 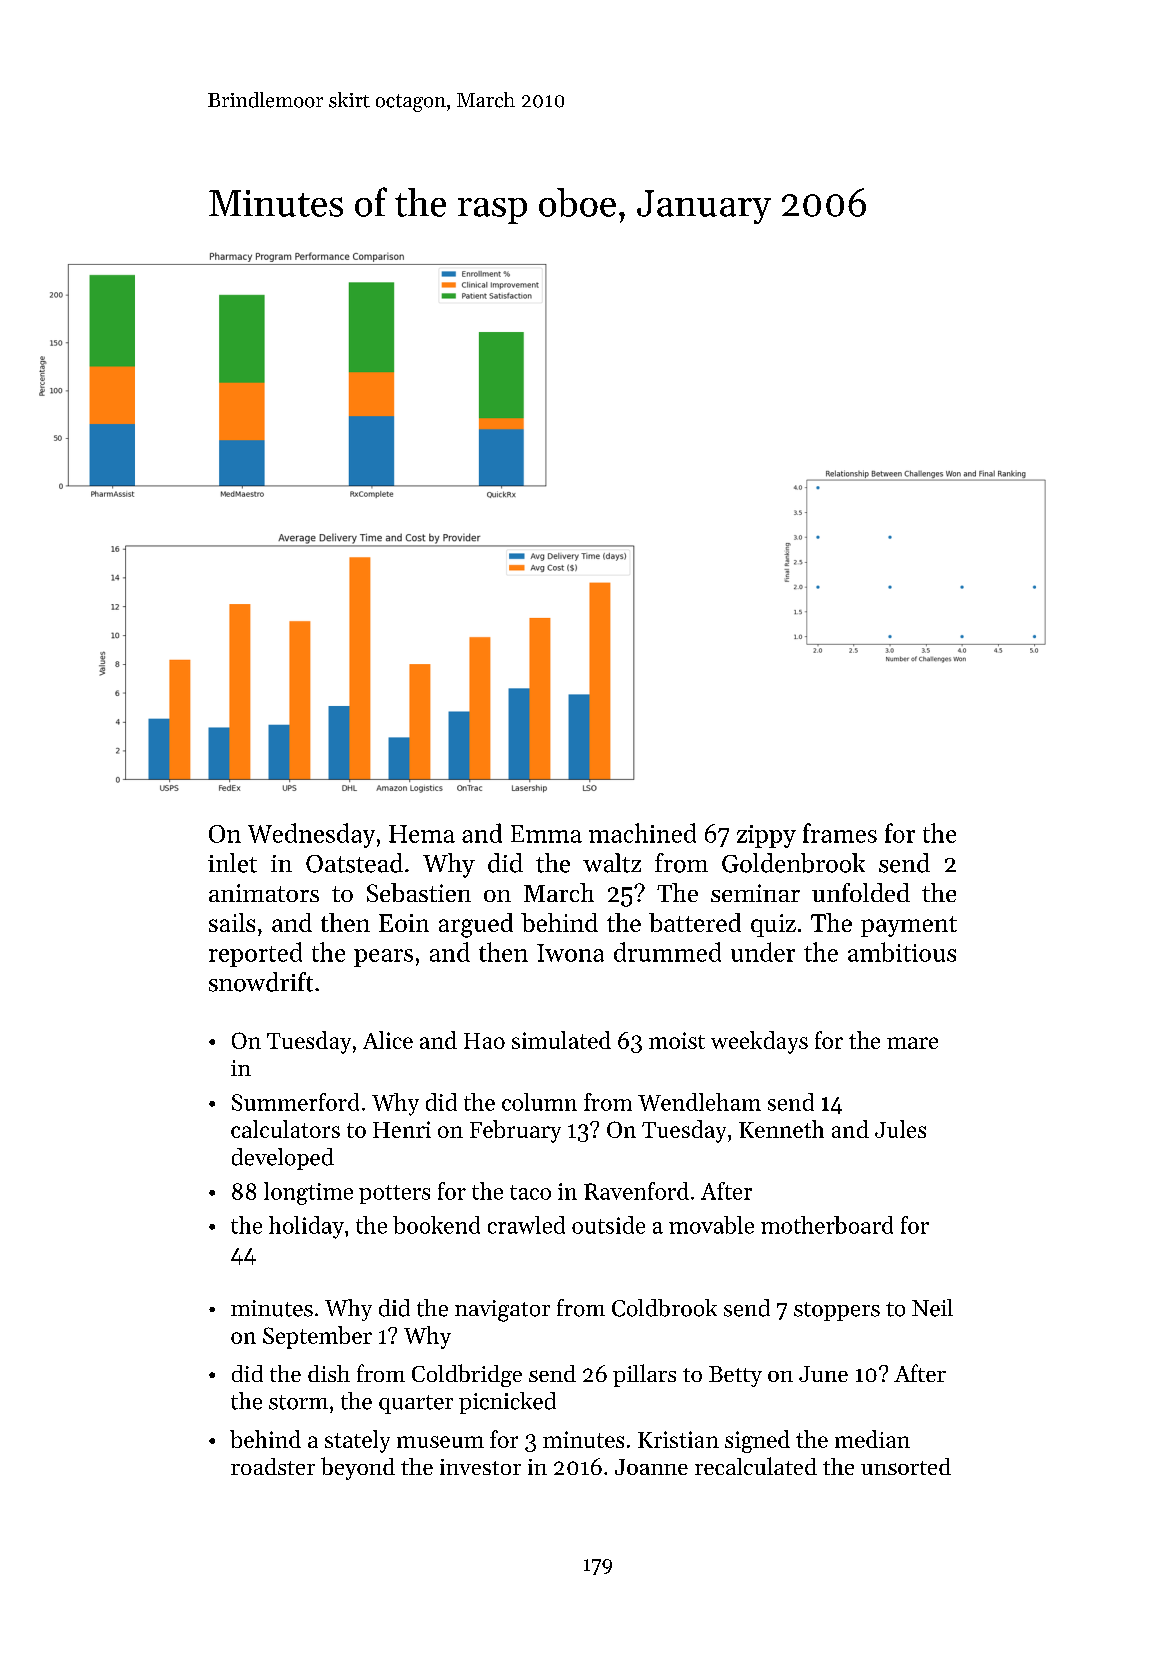 I want to click on sails, so click(x=232, y=922).
